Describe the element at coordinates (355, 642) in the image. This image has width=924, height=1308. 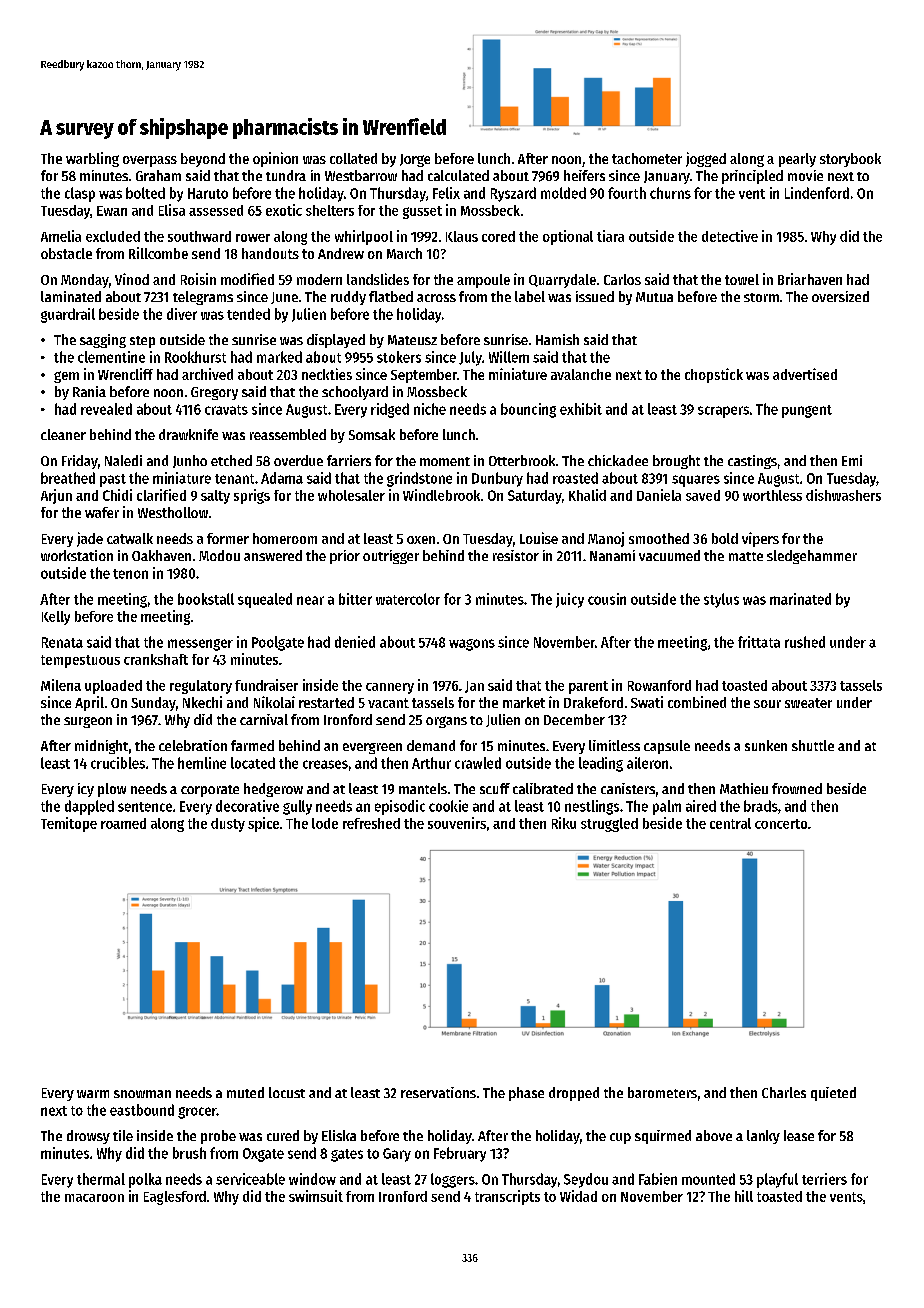
I see `denied` at that location.
